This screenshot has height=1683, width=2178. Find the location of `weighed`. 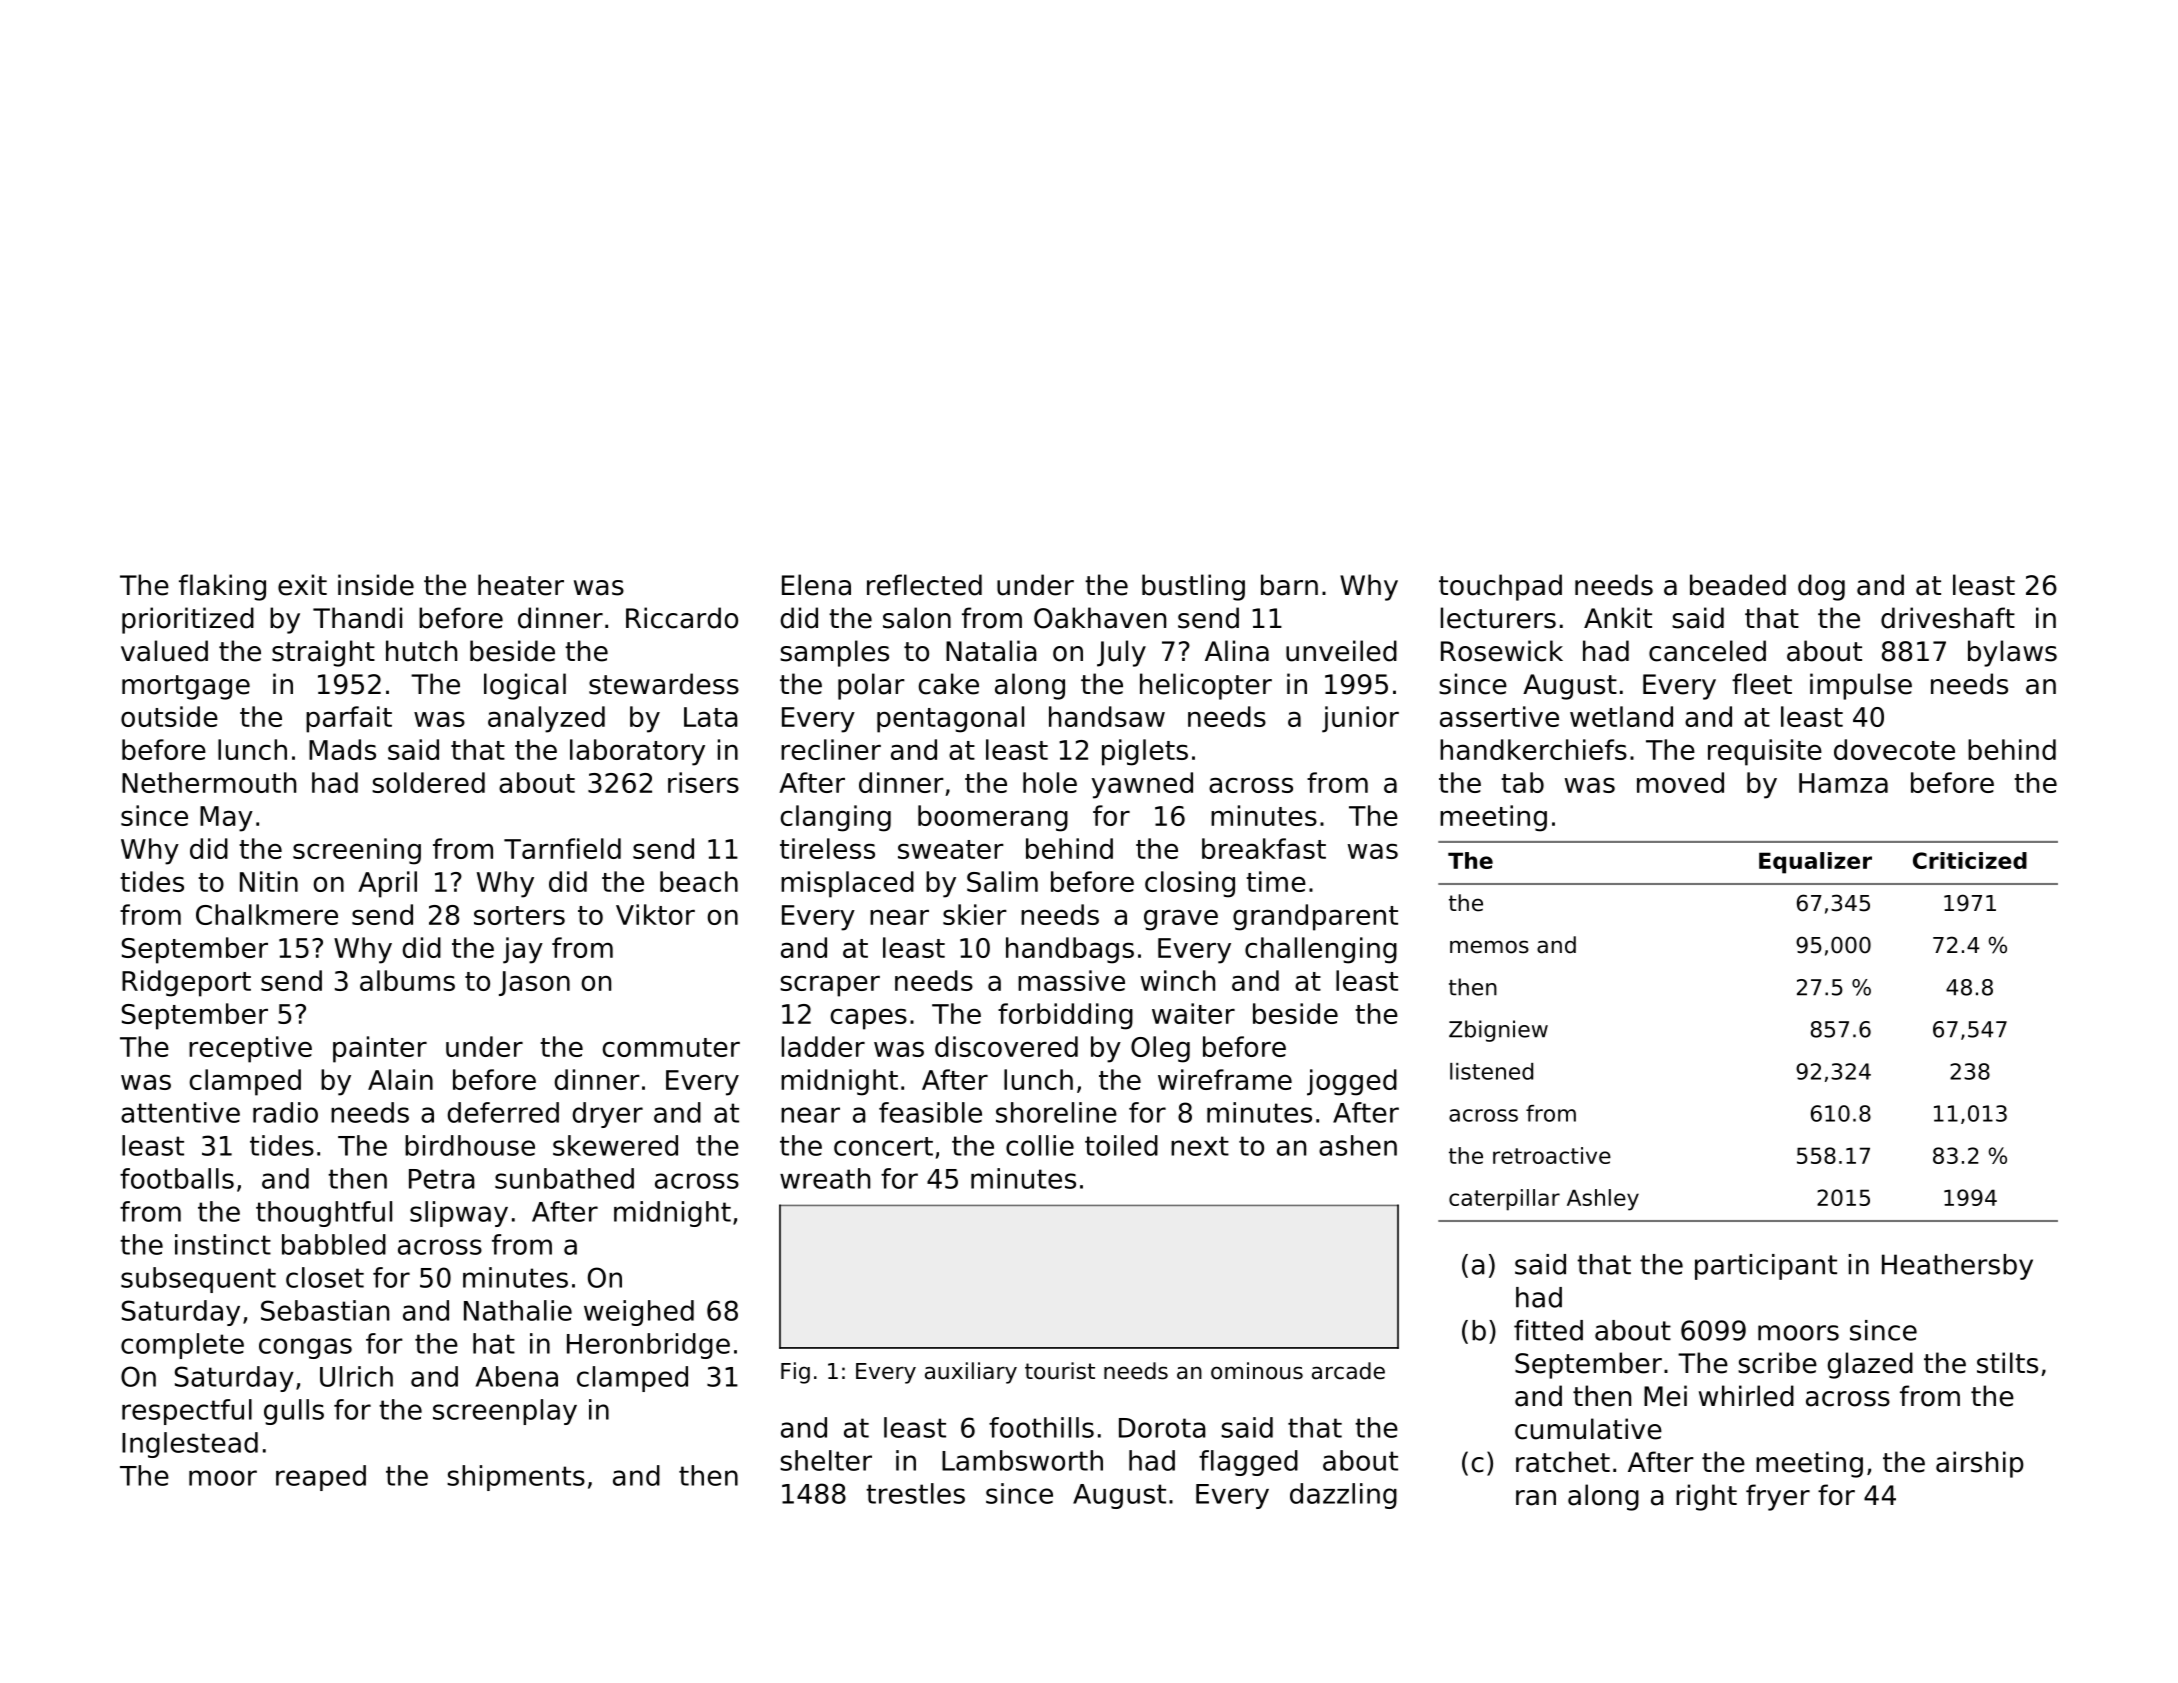

weighed is located at coordinates (639, 1313).
